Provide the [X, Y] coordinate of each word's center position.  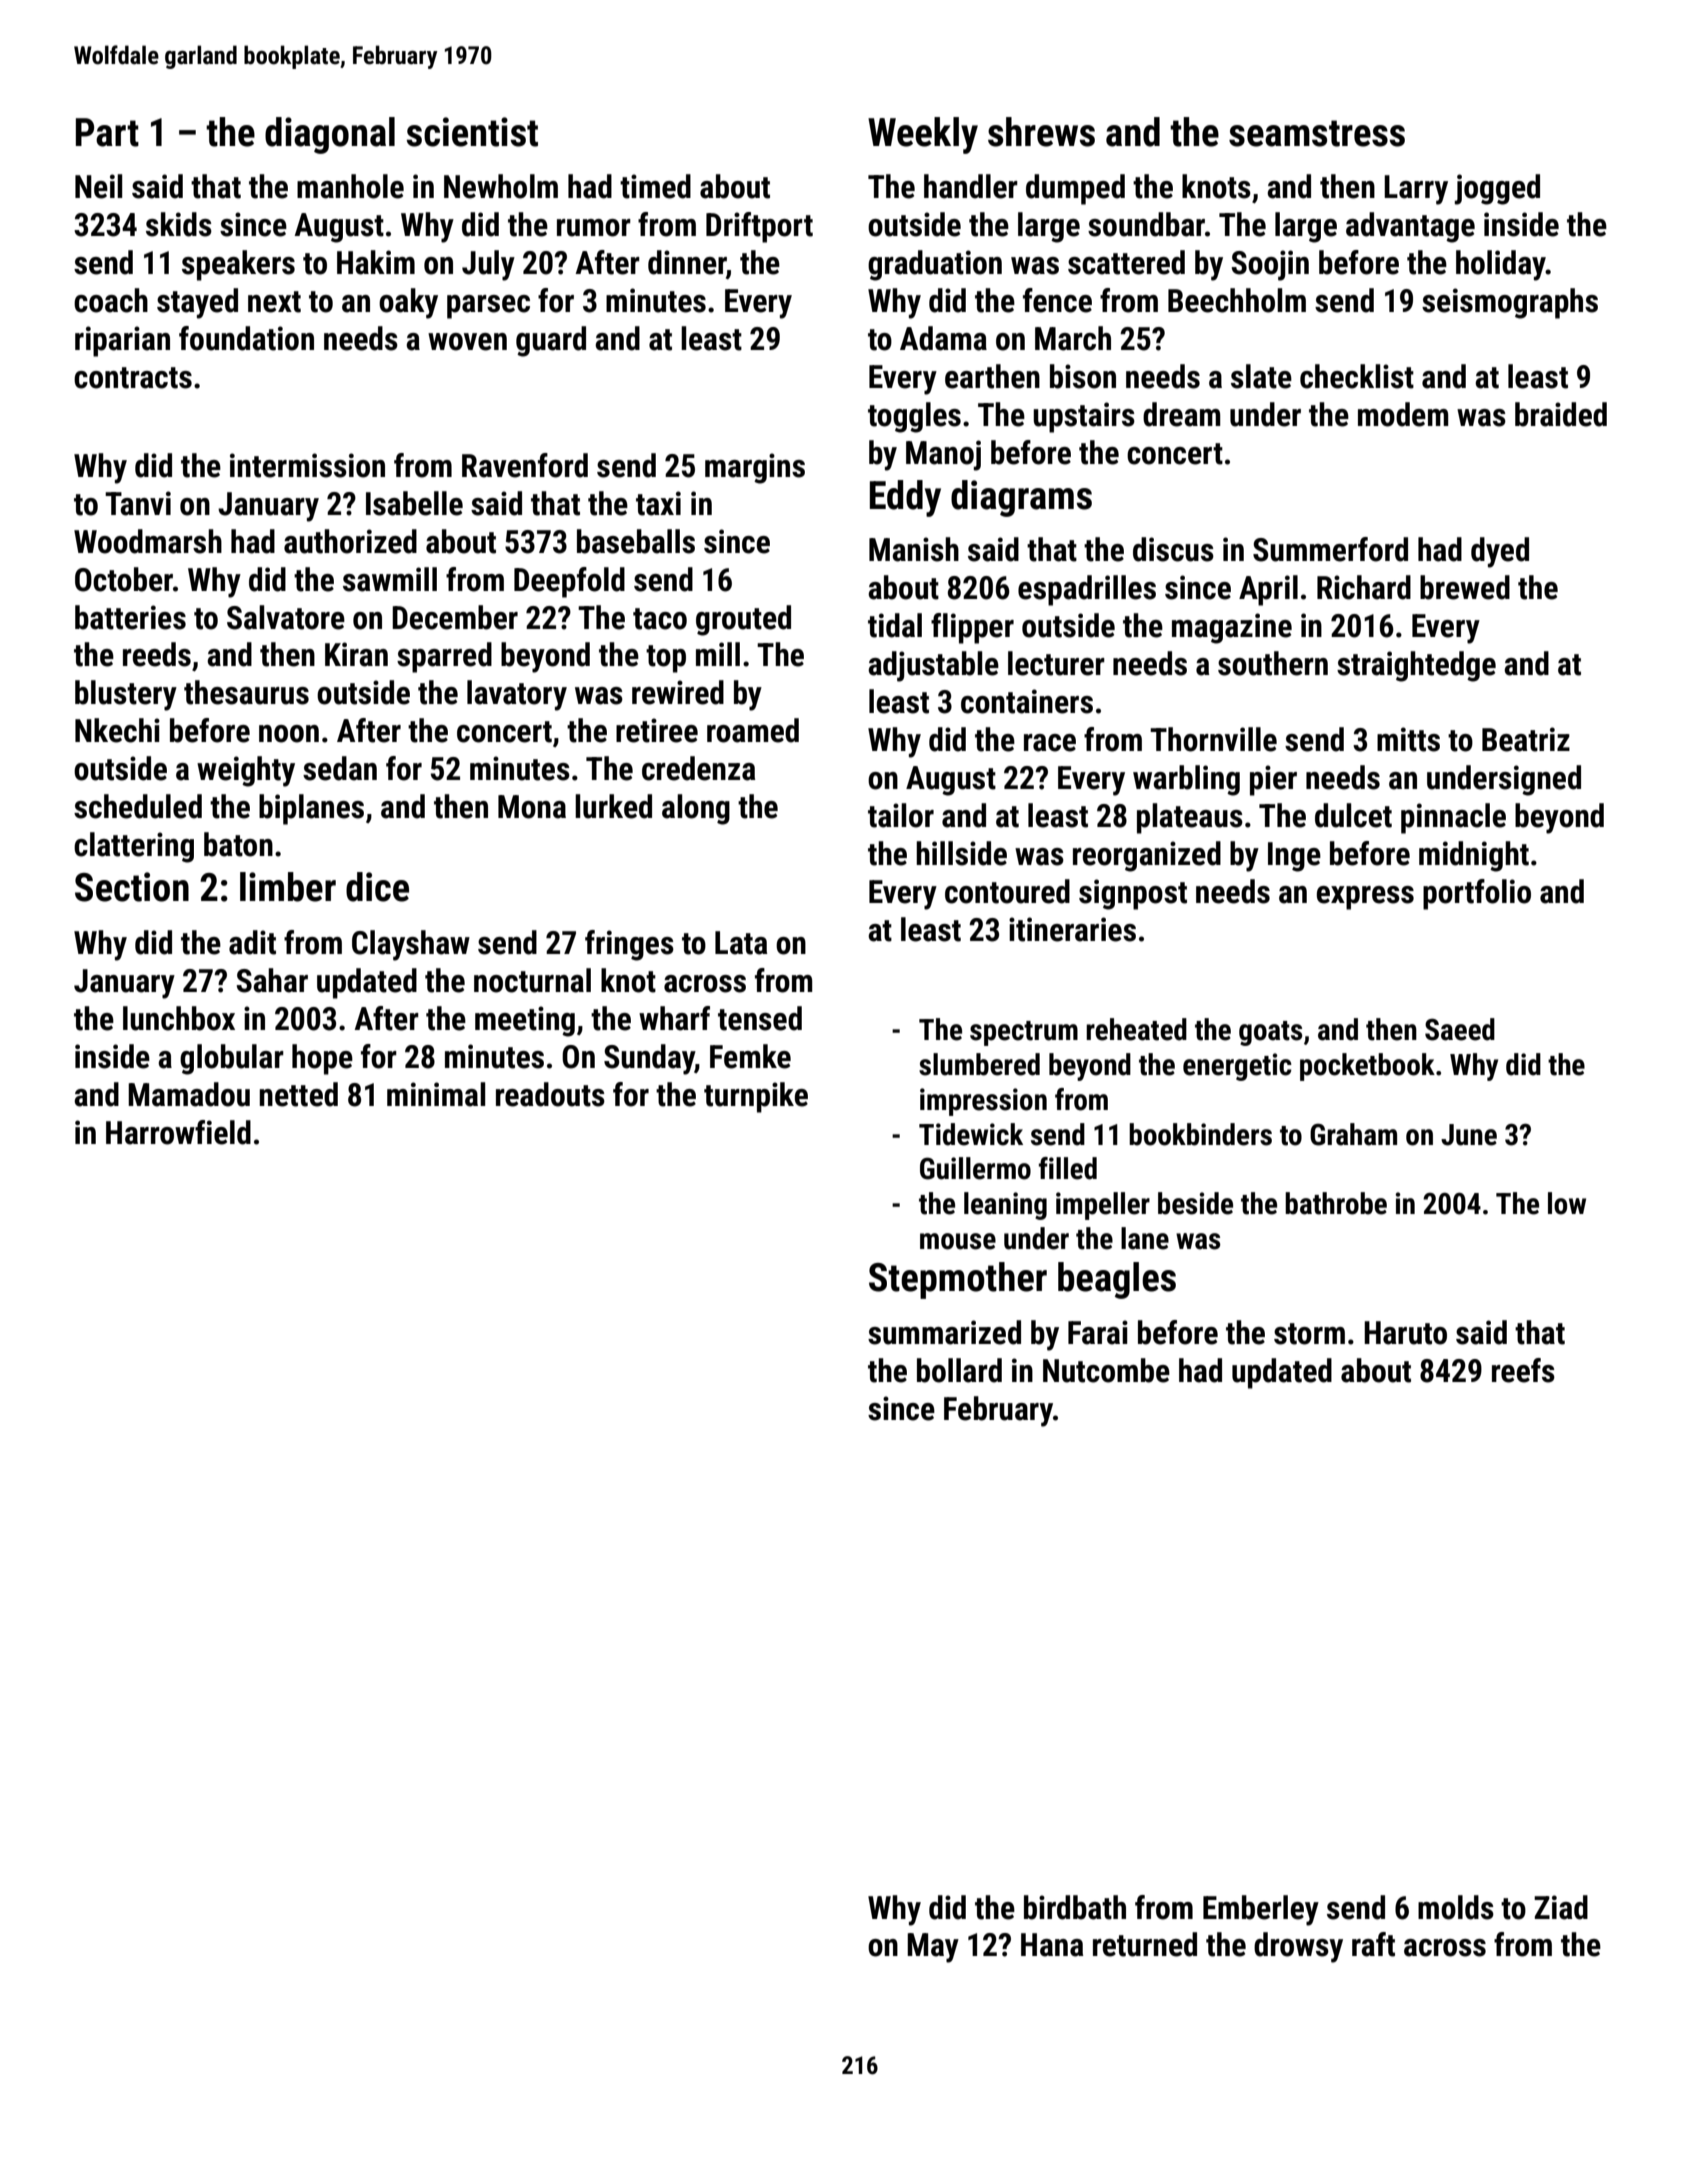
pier [1273, 780]
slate [1261, 376]
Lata [741, 943]
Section [132, 887]
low [1567, 1203]
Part [107, 132]
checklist [1357, 376]
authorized [350, 541]
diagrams [1021, 498]
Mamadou [189, 1094]
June [1469, 1135]
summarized [944, 1332]
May [933, 1948]
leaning [1005, 1206]
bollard [959, 1370]
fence [1057, 300]
